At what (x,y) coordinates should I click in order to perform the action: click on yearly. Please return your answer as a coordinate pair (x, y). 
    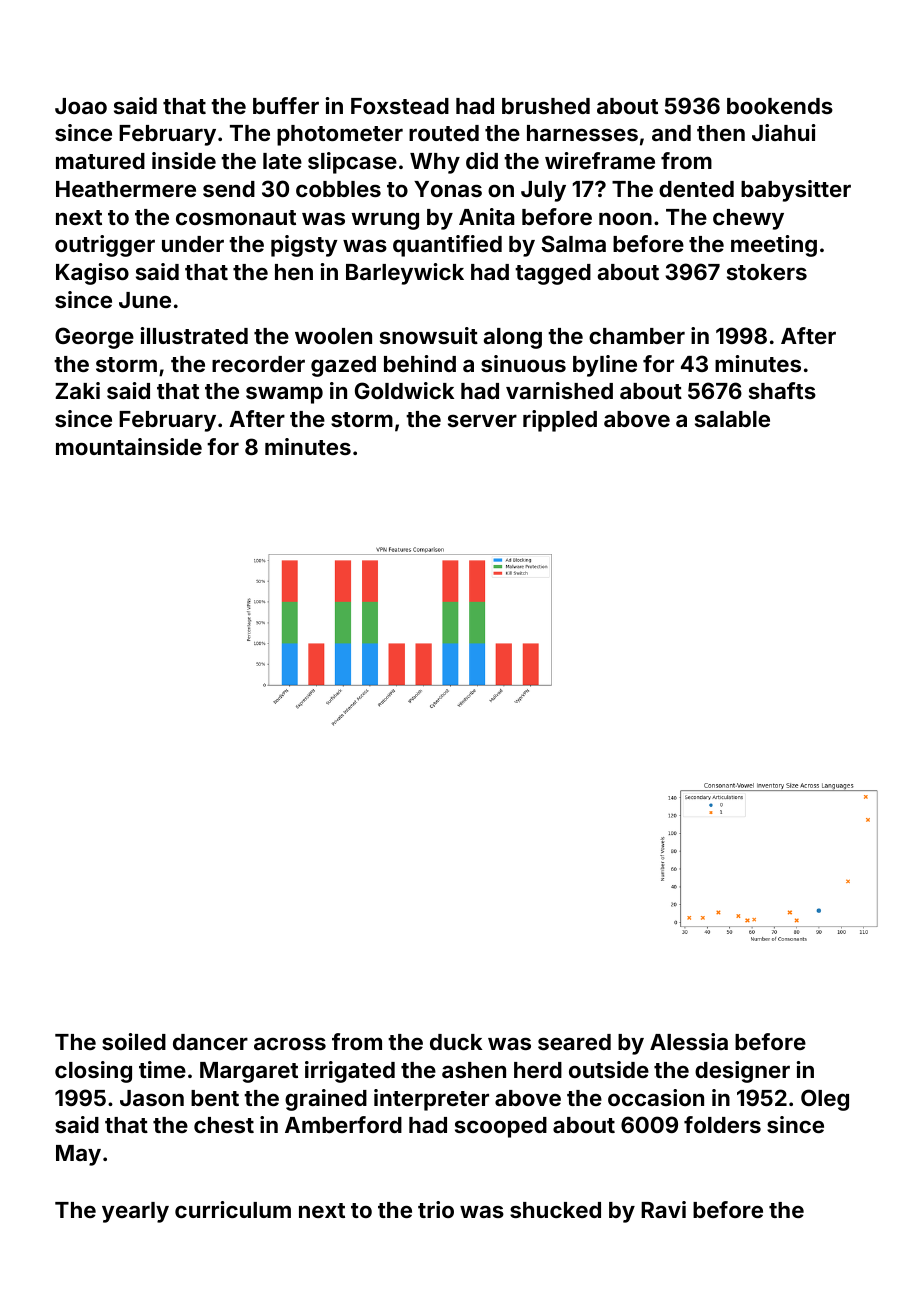
    Looking at the image, I should click on (135, 1212).
